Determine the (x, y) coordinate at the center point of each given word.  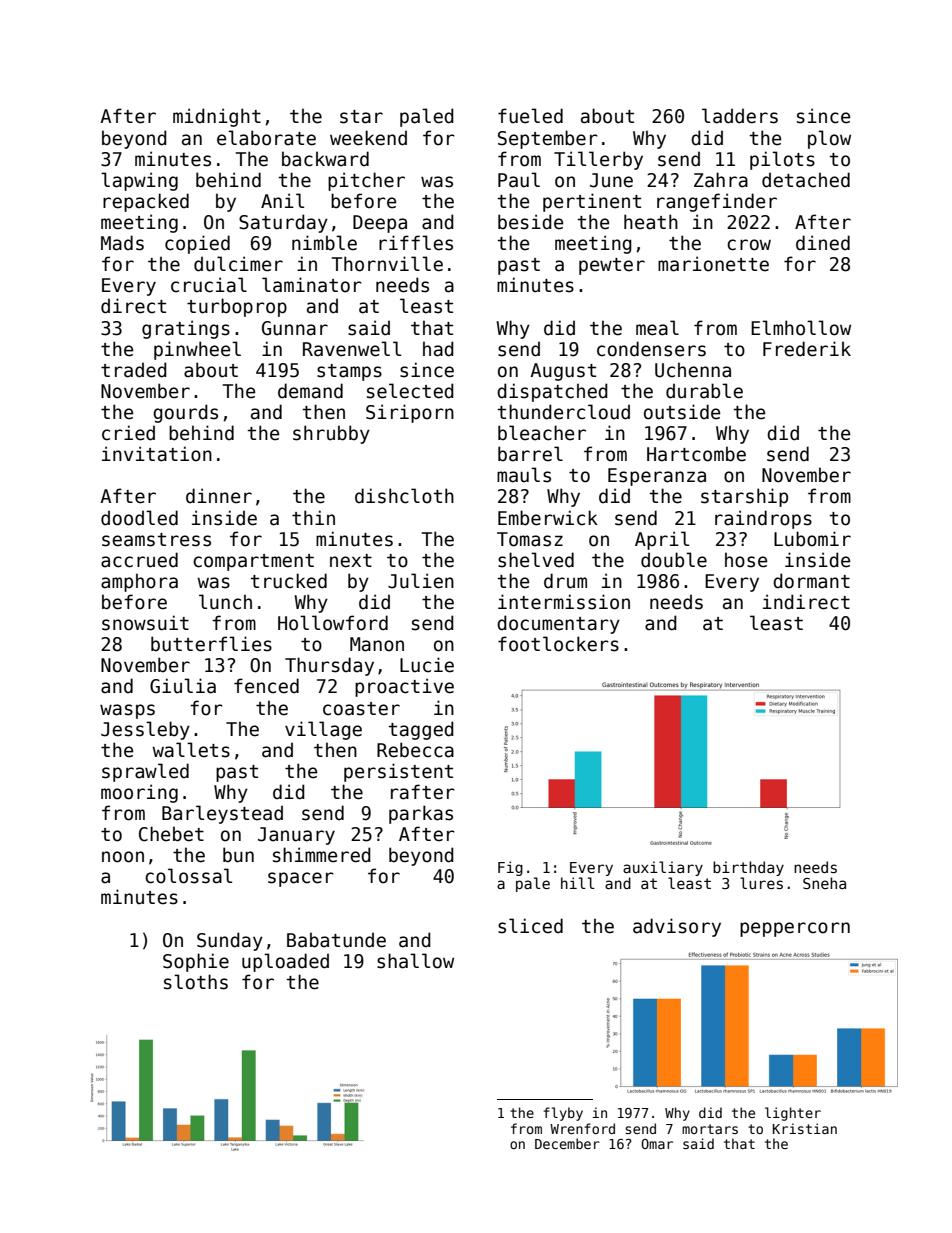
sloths (196, 982)
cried (128, 433)
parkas (421, 814)
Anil (282, 200)
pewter (612, 266)
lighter (793, 1114)
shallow (415, 961)
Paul (519, 180)
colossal (188, 876)
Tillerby (598, 160)
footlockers (558, 644)
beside (530, 222)
